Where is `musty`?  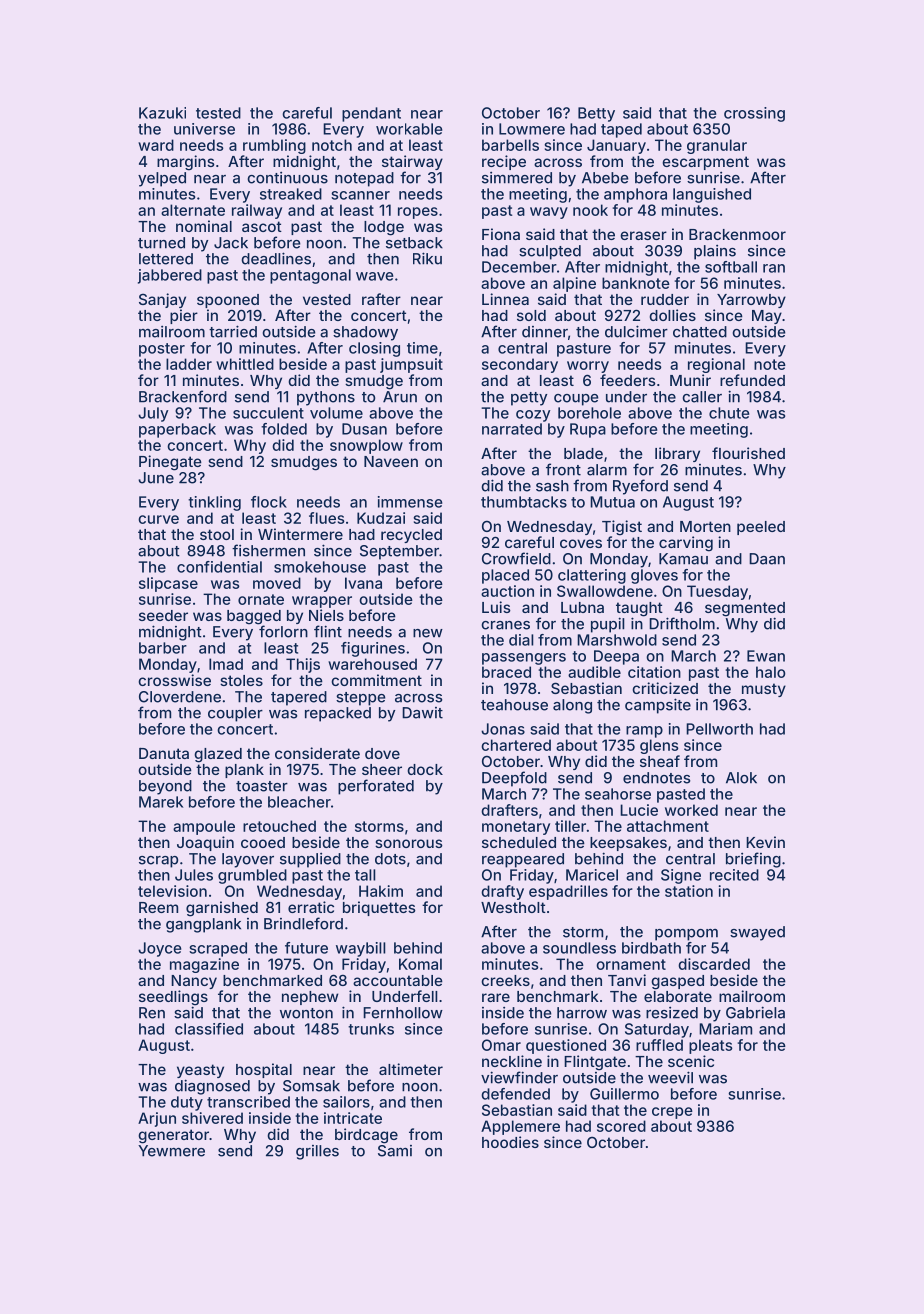
musty is located at coordinates (764, 690).
